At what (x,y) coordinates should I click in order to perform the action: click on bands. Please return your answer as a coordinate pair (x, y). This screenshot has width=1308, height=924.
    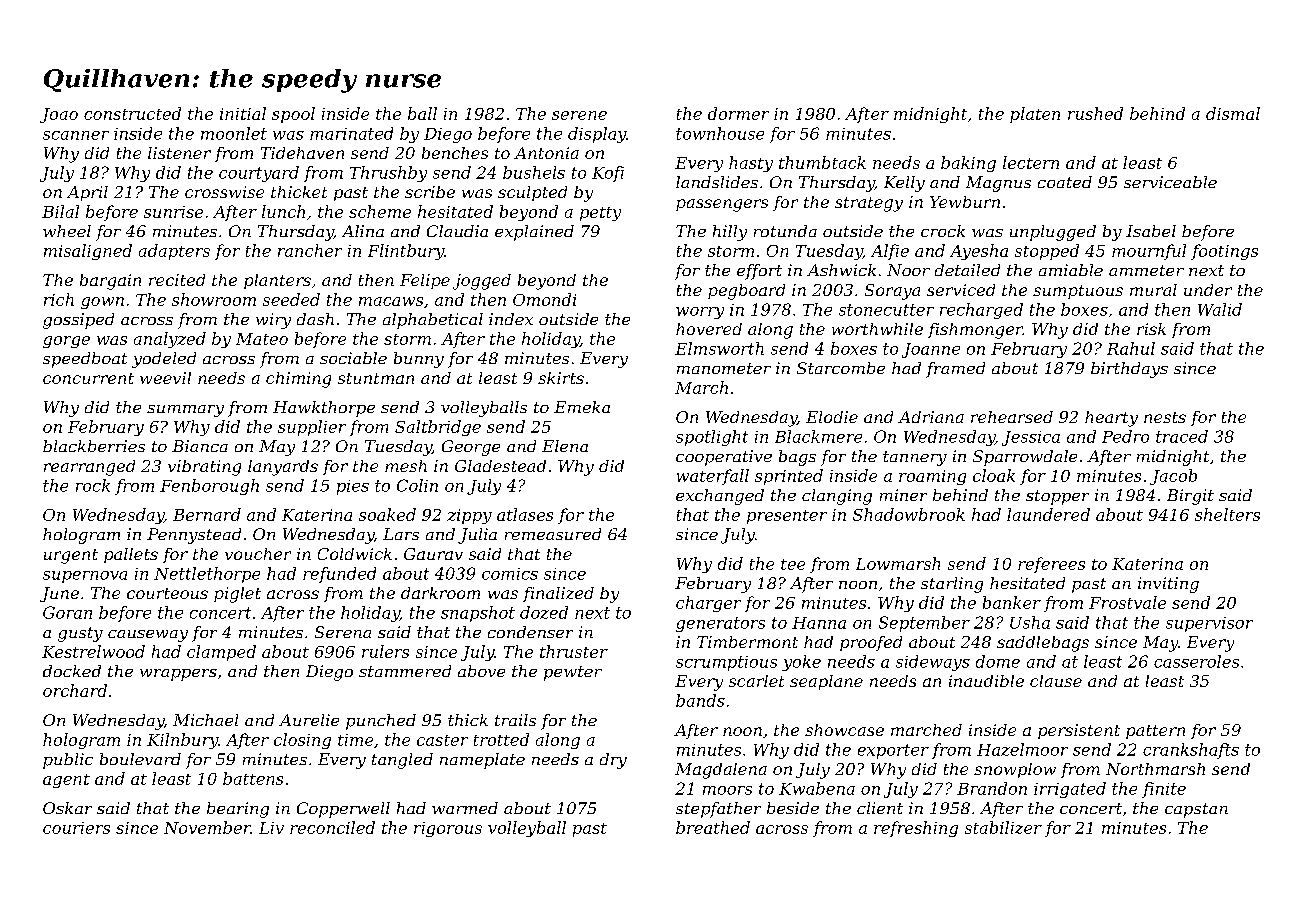
    Looking at the image, I should click on (700, 700).
